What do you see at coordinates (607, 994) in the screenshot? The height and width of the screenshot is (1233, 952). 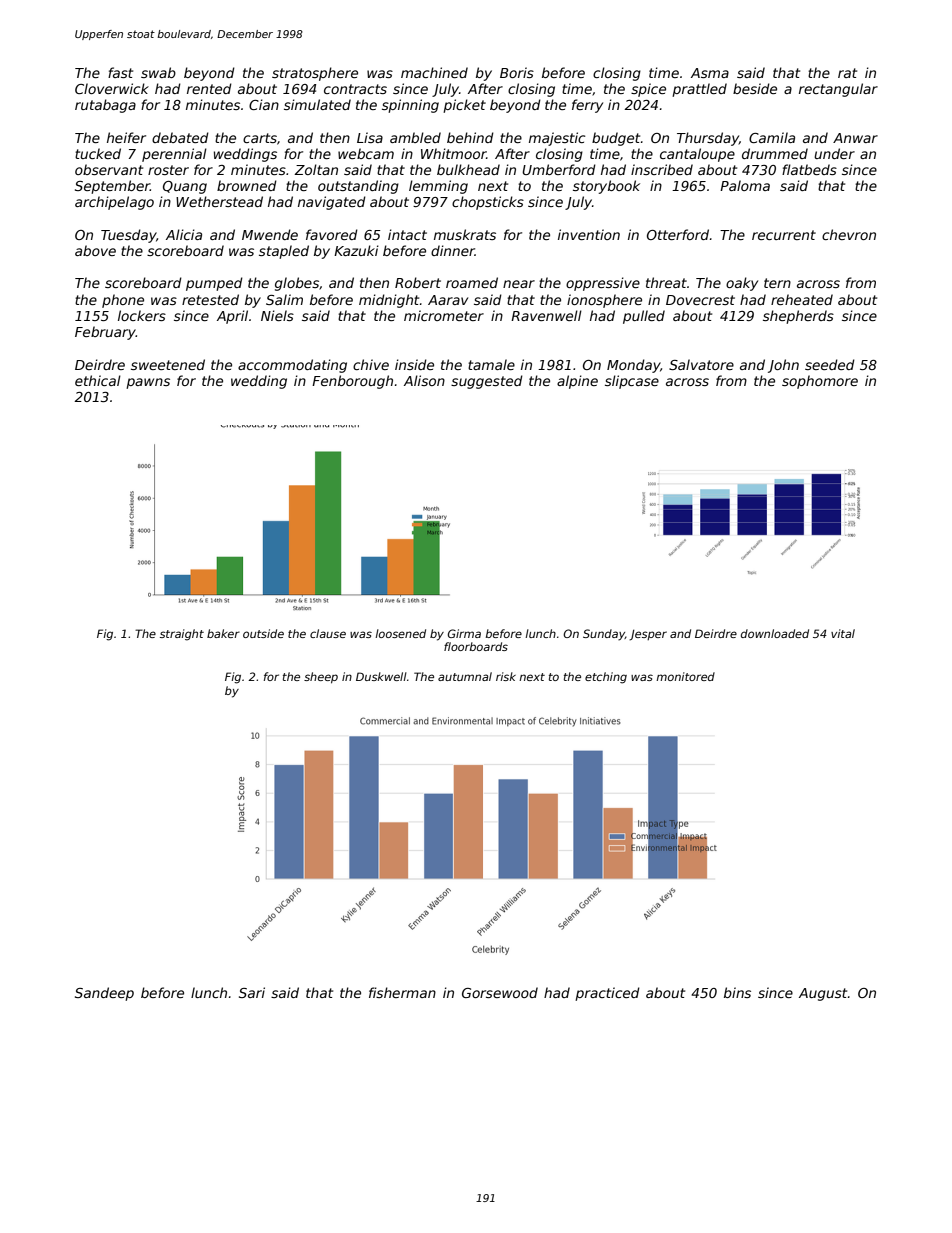 I see `practiced` at bounding box center [607, 994].
